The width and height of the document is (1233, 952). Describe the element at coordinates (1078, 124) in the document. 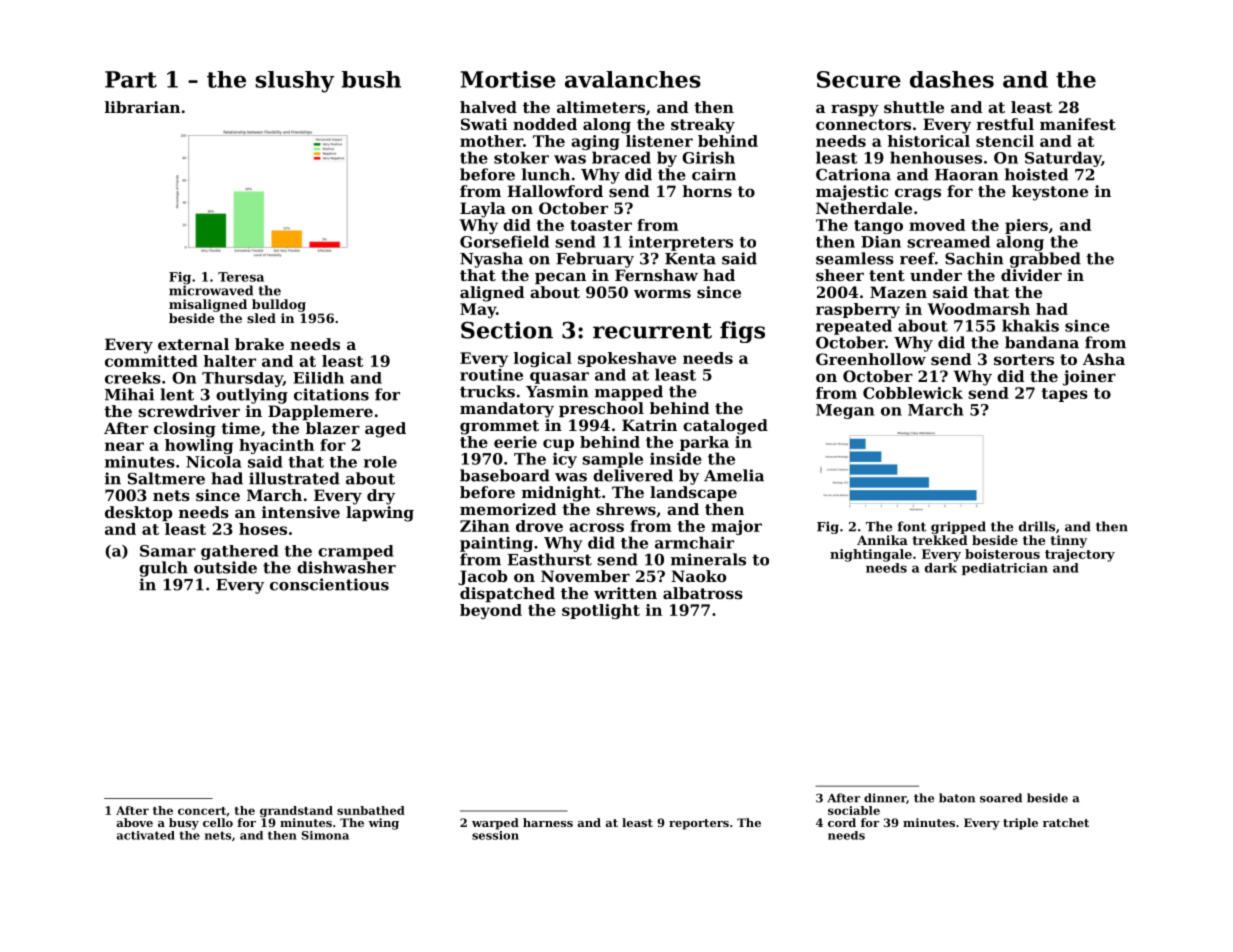

I see `manifest` at that location.
